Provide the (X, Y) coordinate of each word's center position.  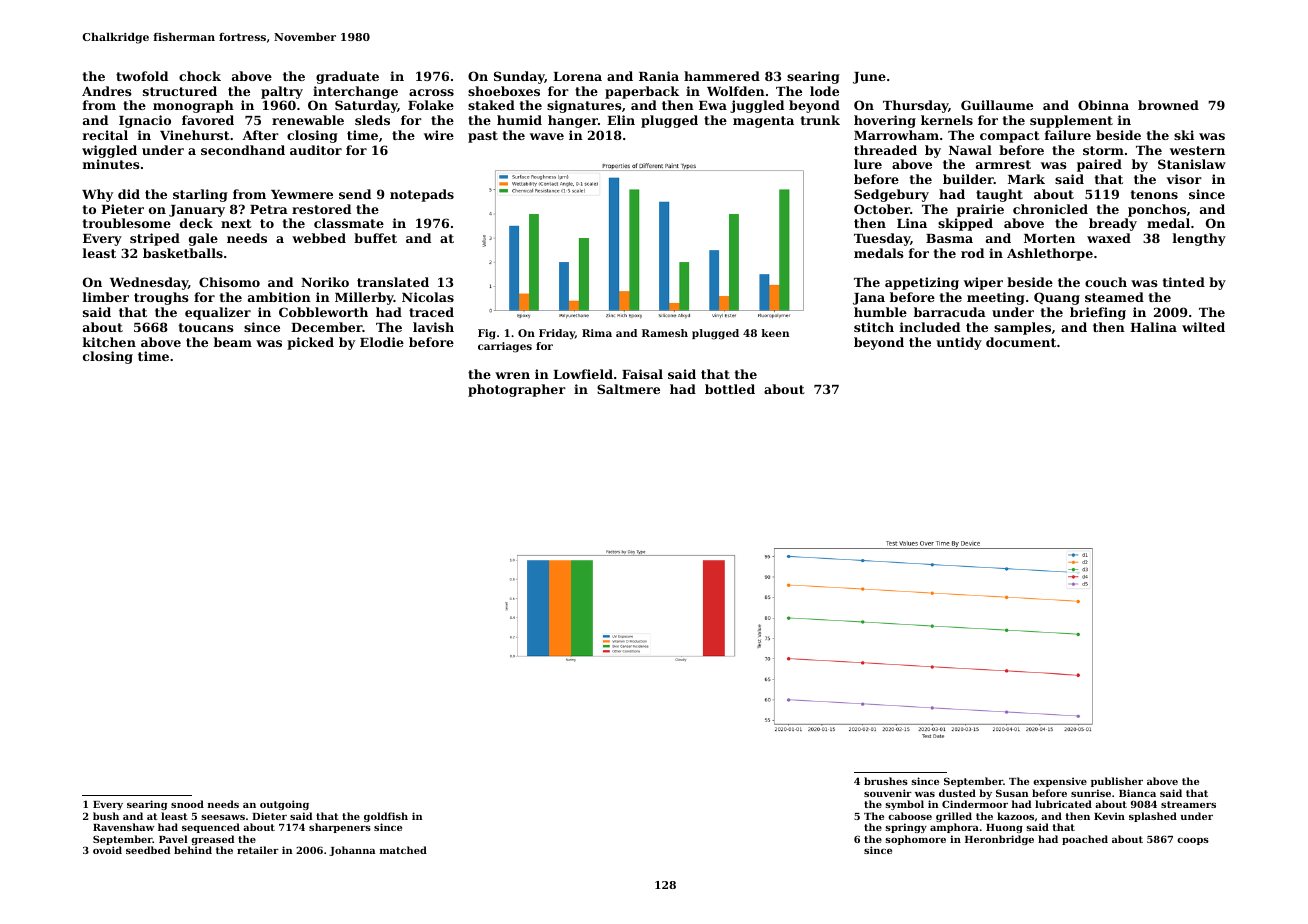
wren (512, 375)
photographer (517, 390)
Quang (1057, 298)
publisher (1117, 782)
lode (824, 91)
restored (321, 209)
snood (187, 804)
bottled (730, 389)
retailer (258, 850)
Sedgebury (891, 195)
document (1021, 342)
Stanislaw (1192, 164)
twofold (142, 76)
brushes (886, 781)
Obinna (1103, 105)
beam (233, 342)
